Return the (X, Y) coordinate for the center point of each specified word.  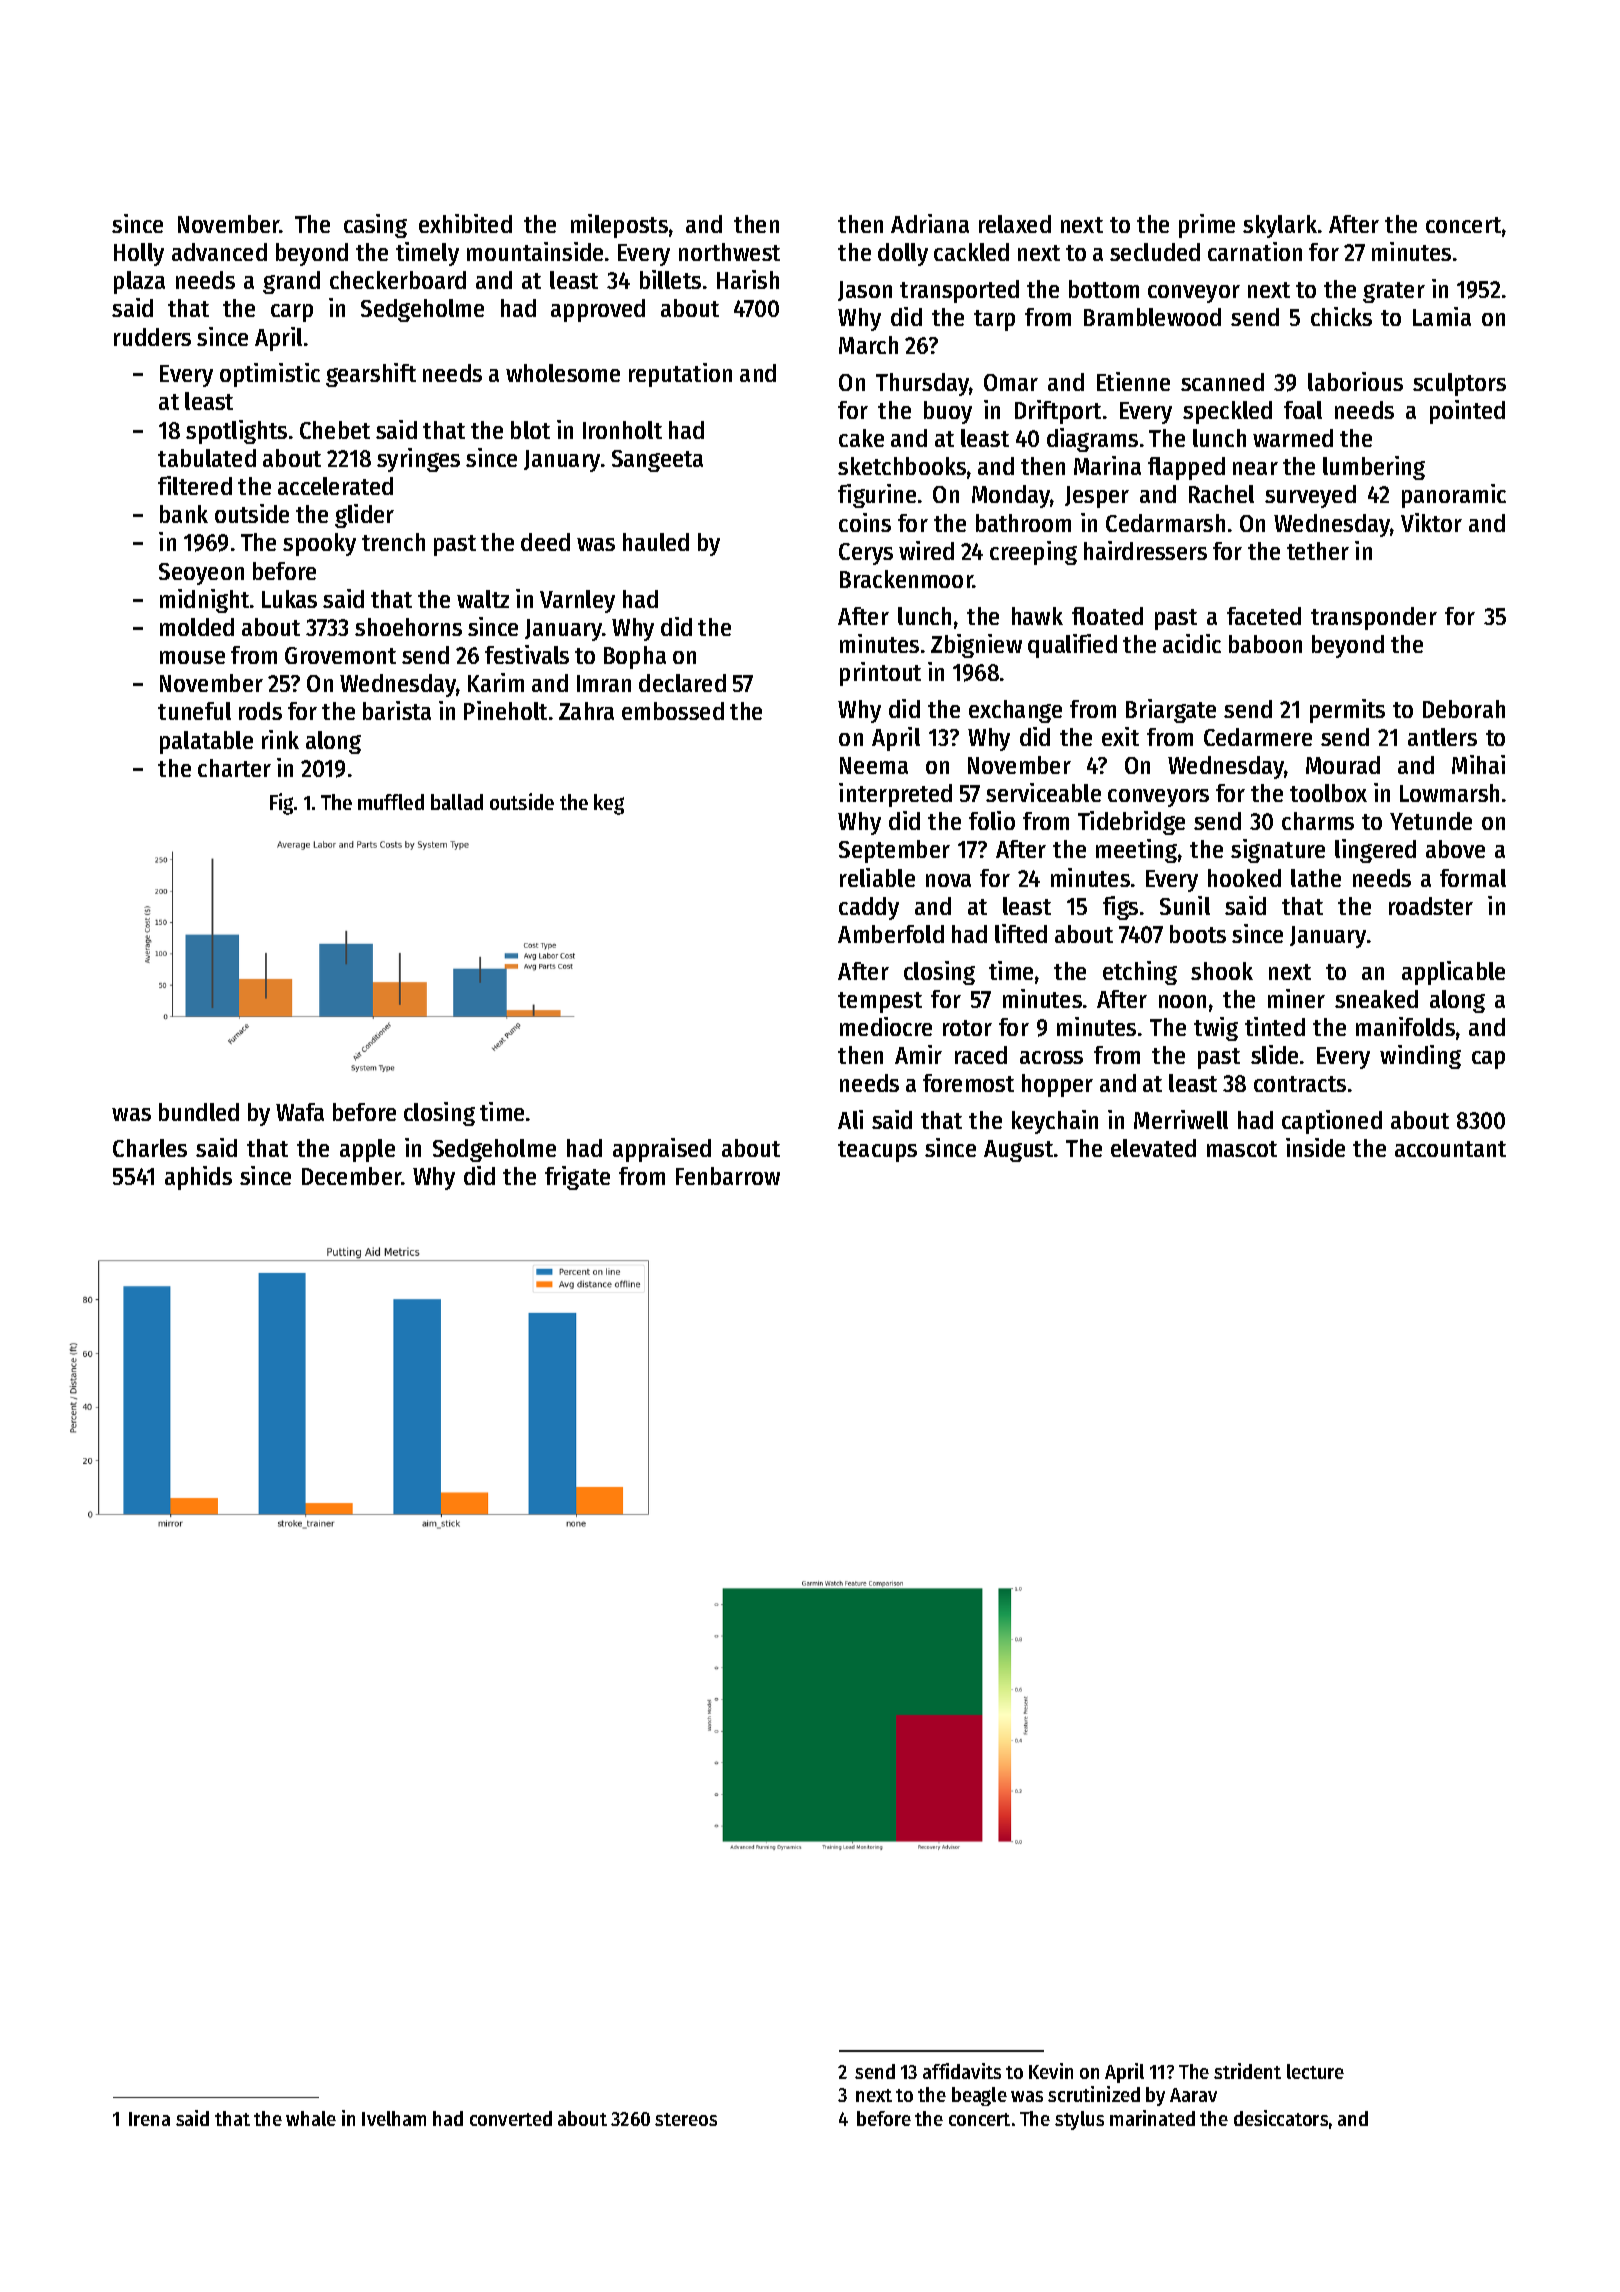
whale (311, 2118)
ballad (457, 802)
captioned (1332, 1122)
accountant (1450, 1149)
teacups (877, 1151)
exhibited (465, 223)
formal (1473, 878)
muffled (391, 802)
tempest (880, 1002)
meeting (1136, 851)
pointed (1467, 412)
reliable (877, 877)
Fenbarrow (728, 1176)
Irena (149, 2119)
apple (367, 1150)
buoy (948, 412)
